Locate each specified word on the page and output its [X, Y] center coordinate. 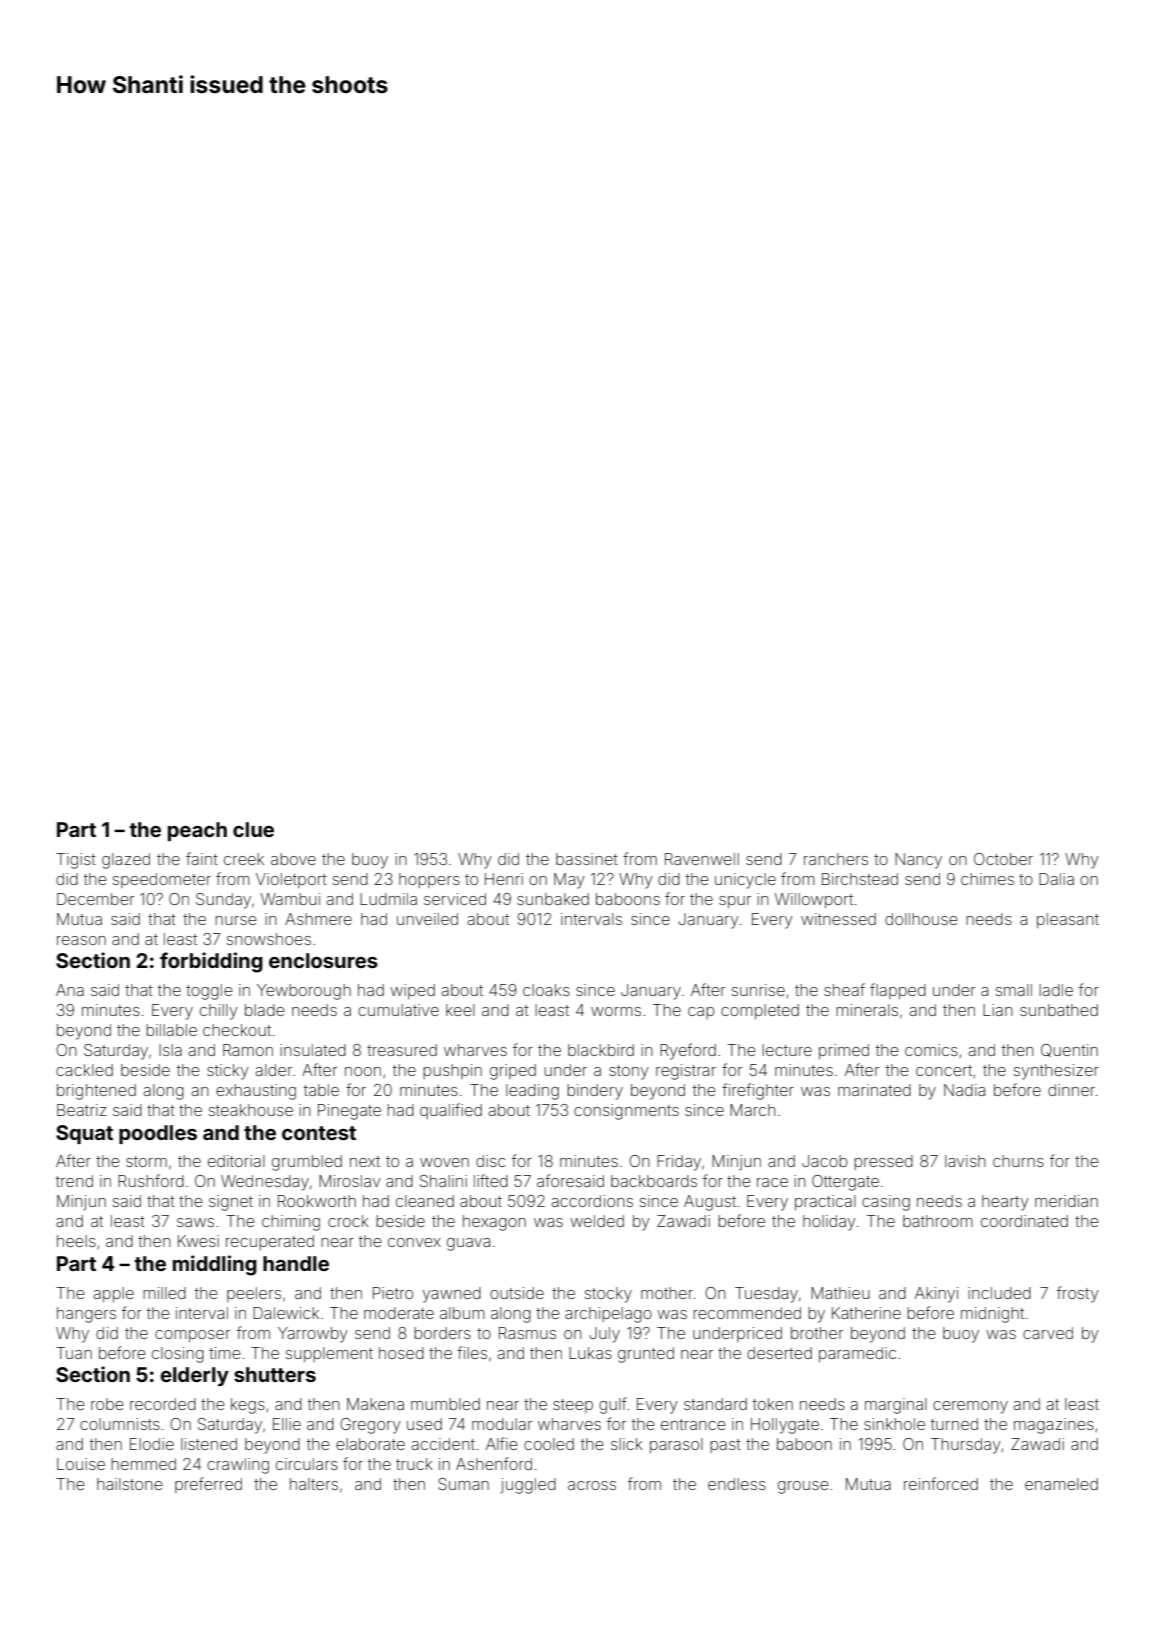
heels [76, 1241]
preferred [208, 1485]
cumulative [398, 1010]
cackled [84, 1070]
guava [468, 1244]
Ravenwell [702, 859]
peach [197, 831]
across [592, 1485]
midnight [992, 1315]
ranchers [836, 859]
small [1014, 990]
